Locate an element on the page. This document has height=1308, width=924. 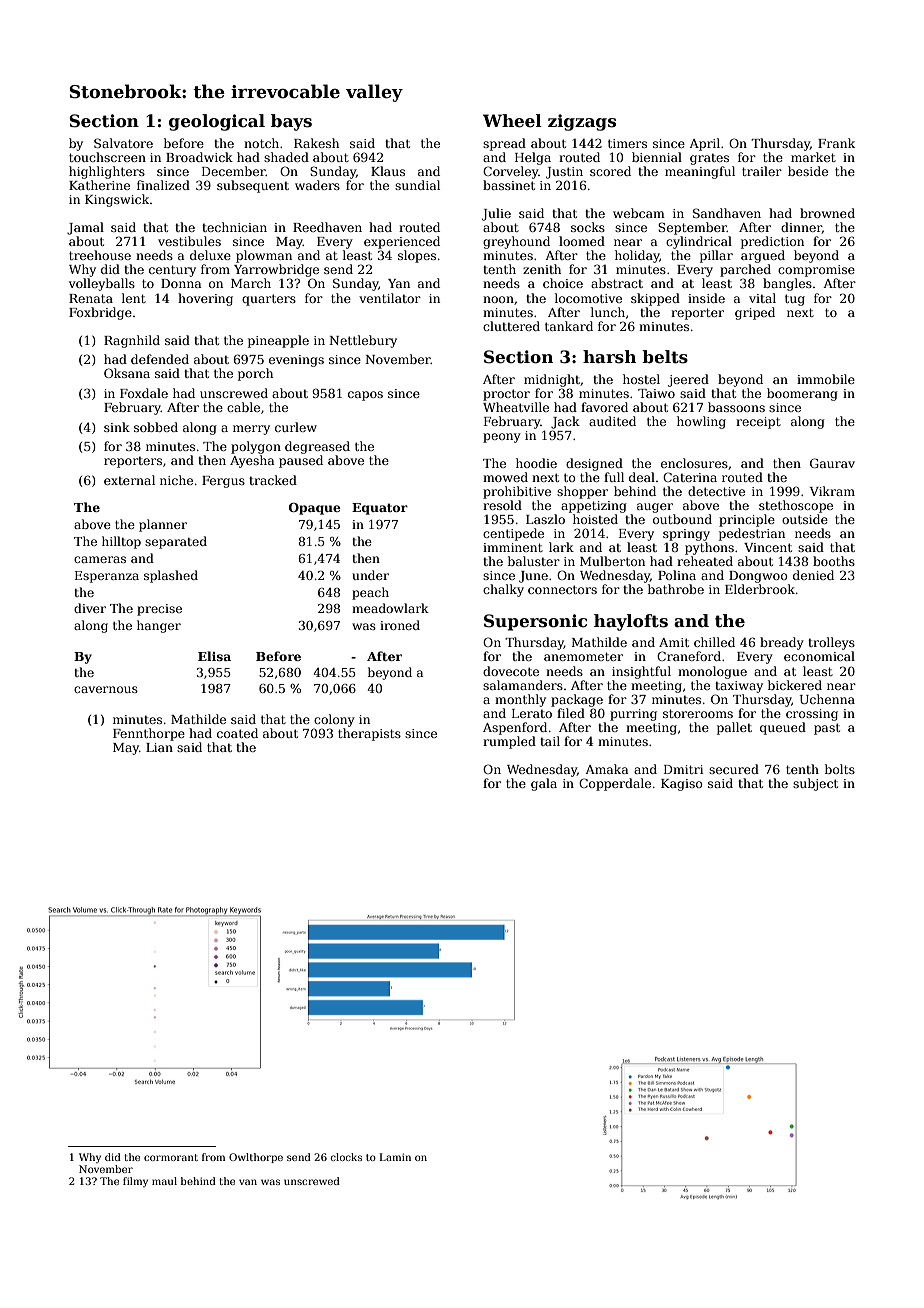
geological is located at coordinates (217, 122).
